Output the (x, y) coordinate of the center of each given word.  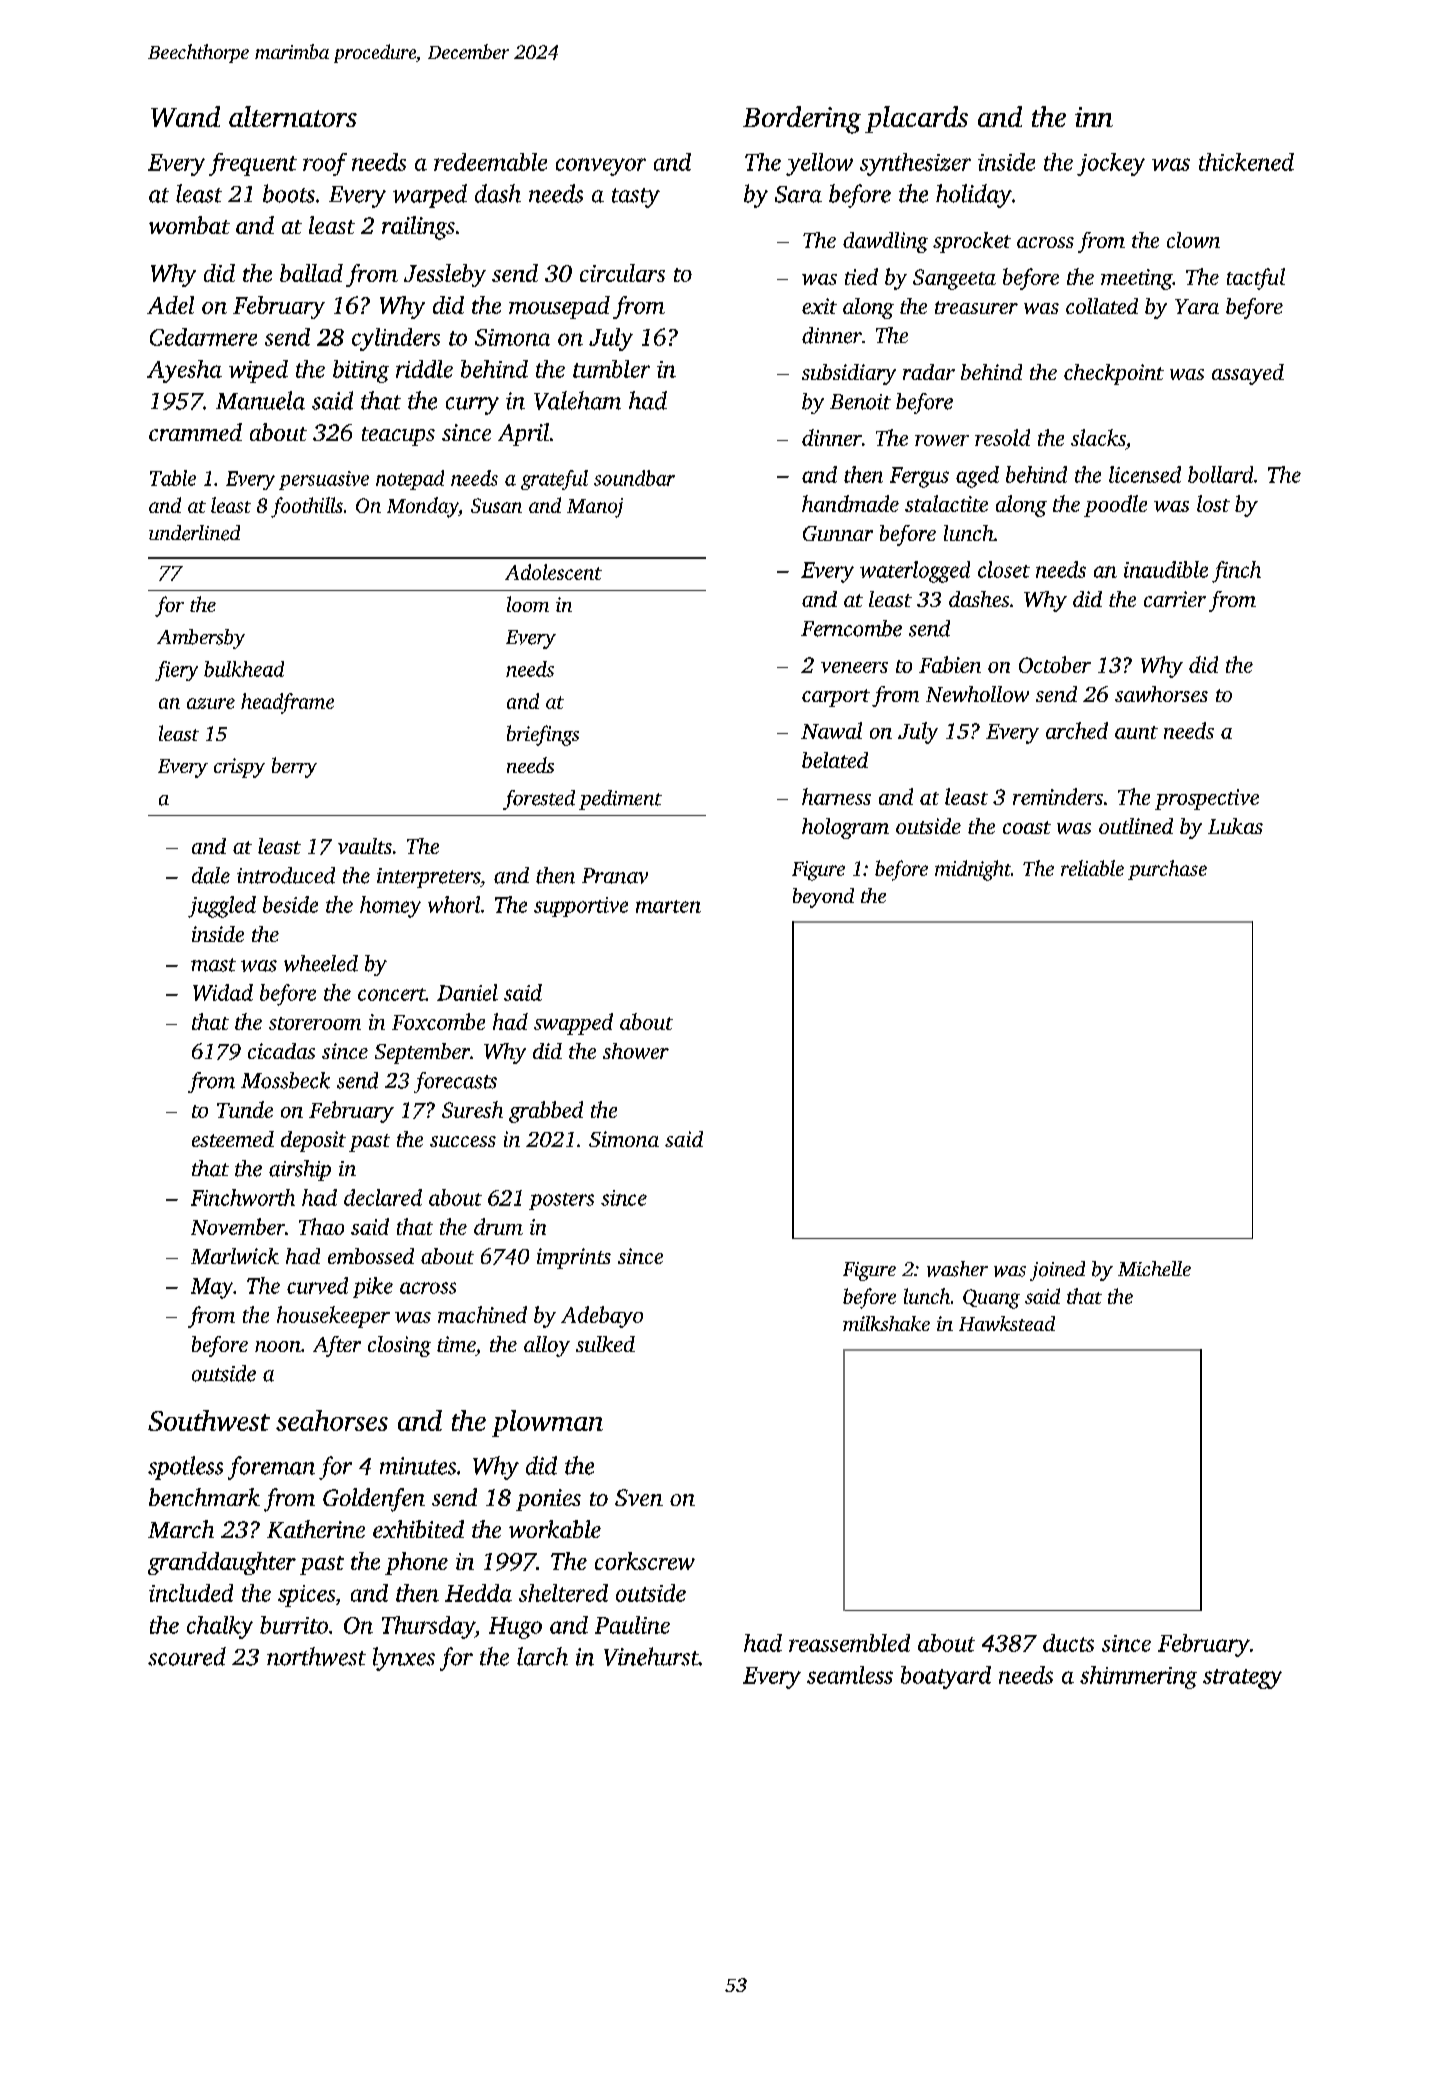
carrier (1175, 599)
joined (1057, 1271)
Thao (321, 1226)
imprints (574, 1258)
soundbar (634, 478)
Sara (798, 194)
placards (916, 119)
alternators (293, 116)
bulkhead (244, 669)
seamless (850, 1675)
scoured (187, 1656)
